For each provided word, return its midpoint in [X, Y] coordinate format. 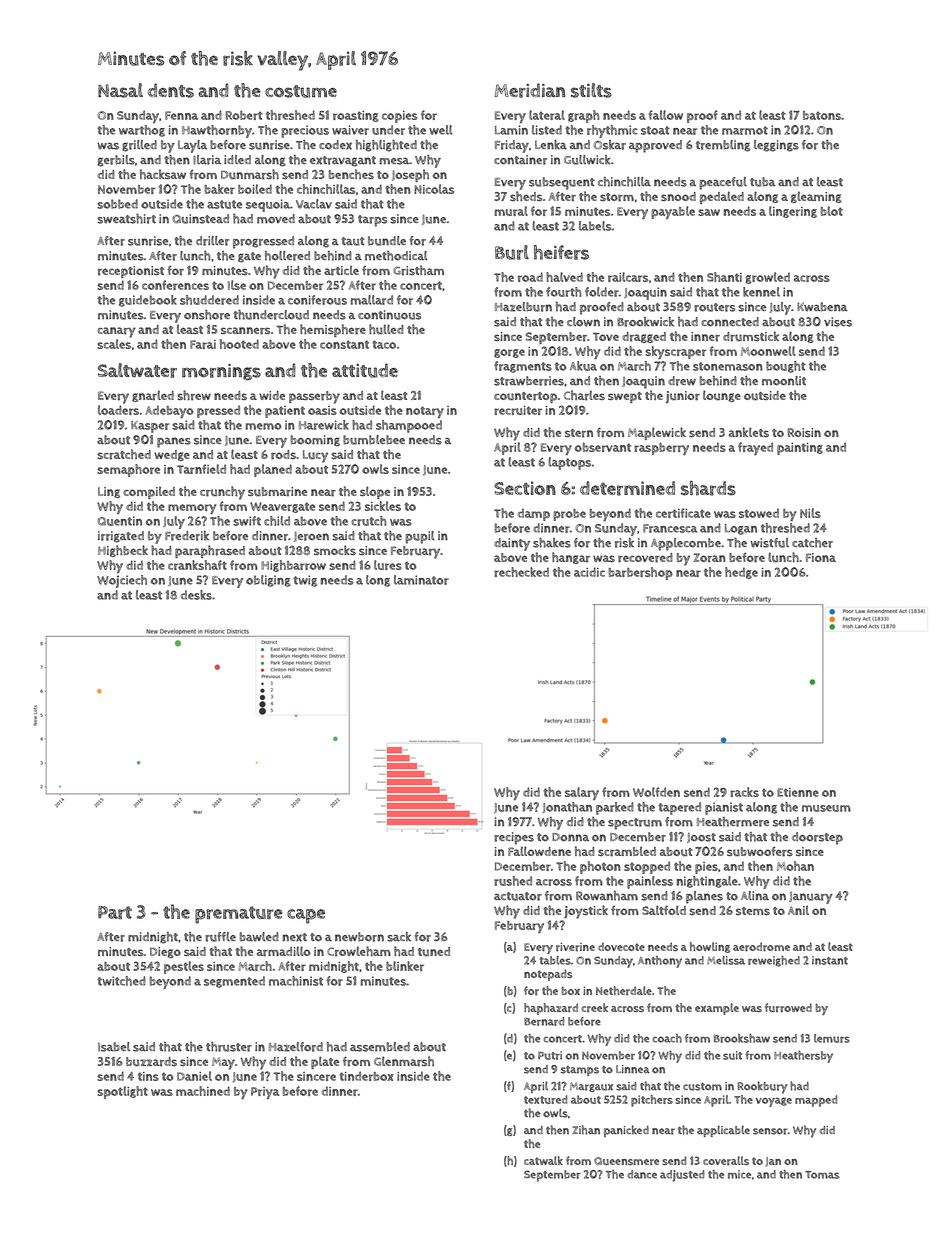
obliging [268, 581]
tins [148, 1076]
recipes [514, 838]
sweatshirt [126, 219]
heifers [561, 252]
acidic [589, 572]
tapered [679, 808]
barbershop [641, 573]
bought [786, 367]
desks [196, 595]
